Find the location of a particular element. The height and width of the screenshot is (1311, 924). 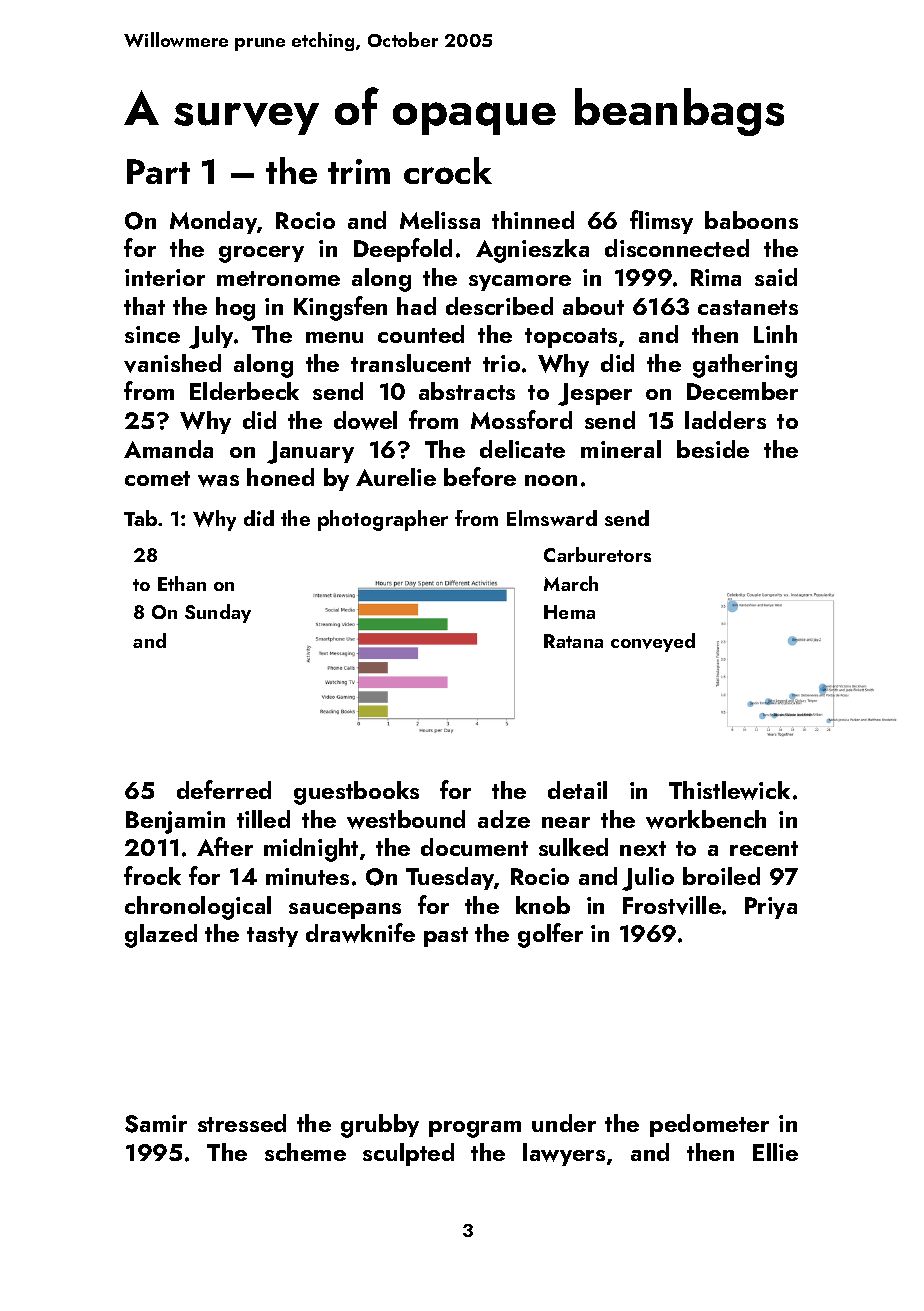

Ellie is located at coordinates (775, 1152).
